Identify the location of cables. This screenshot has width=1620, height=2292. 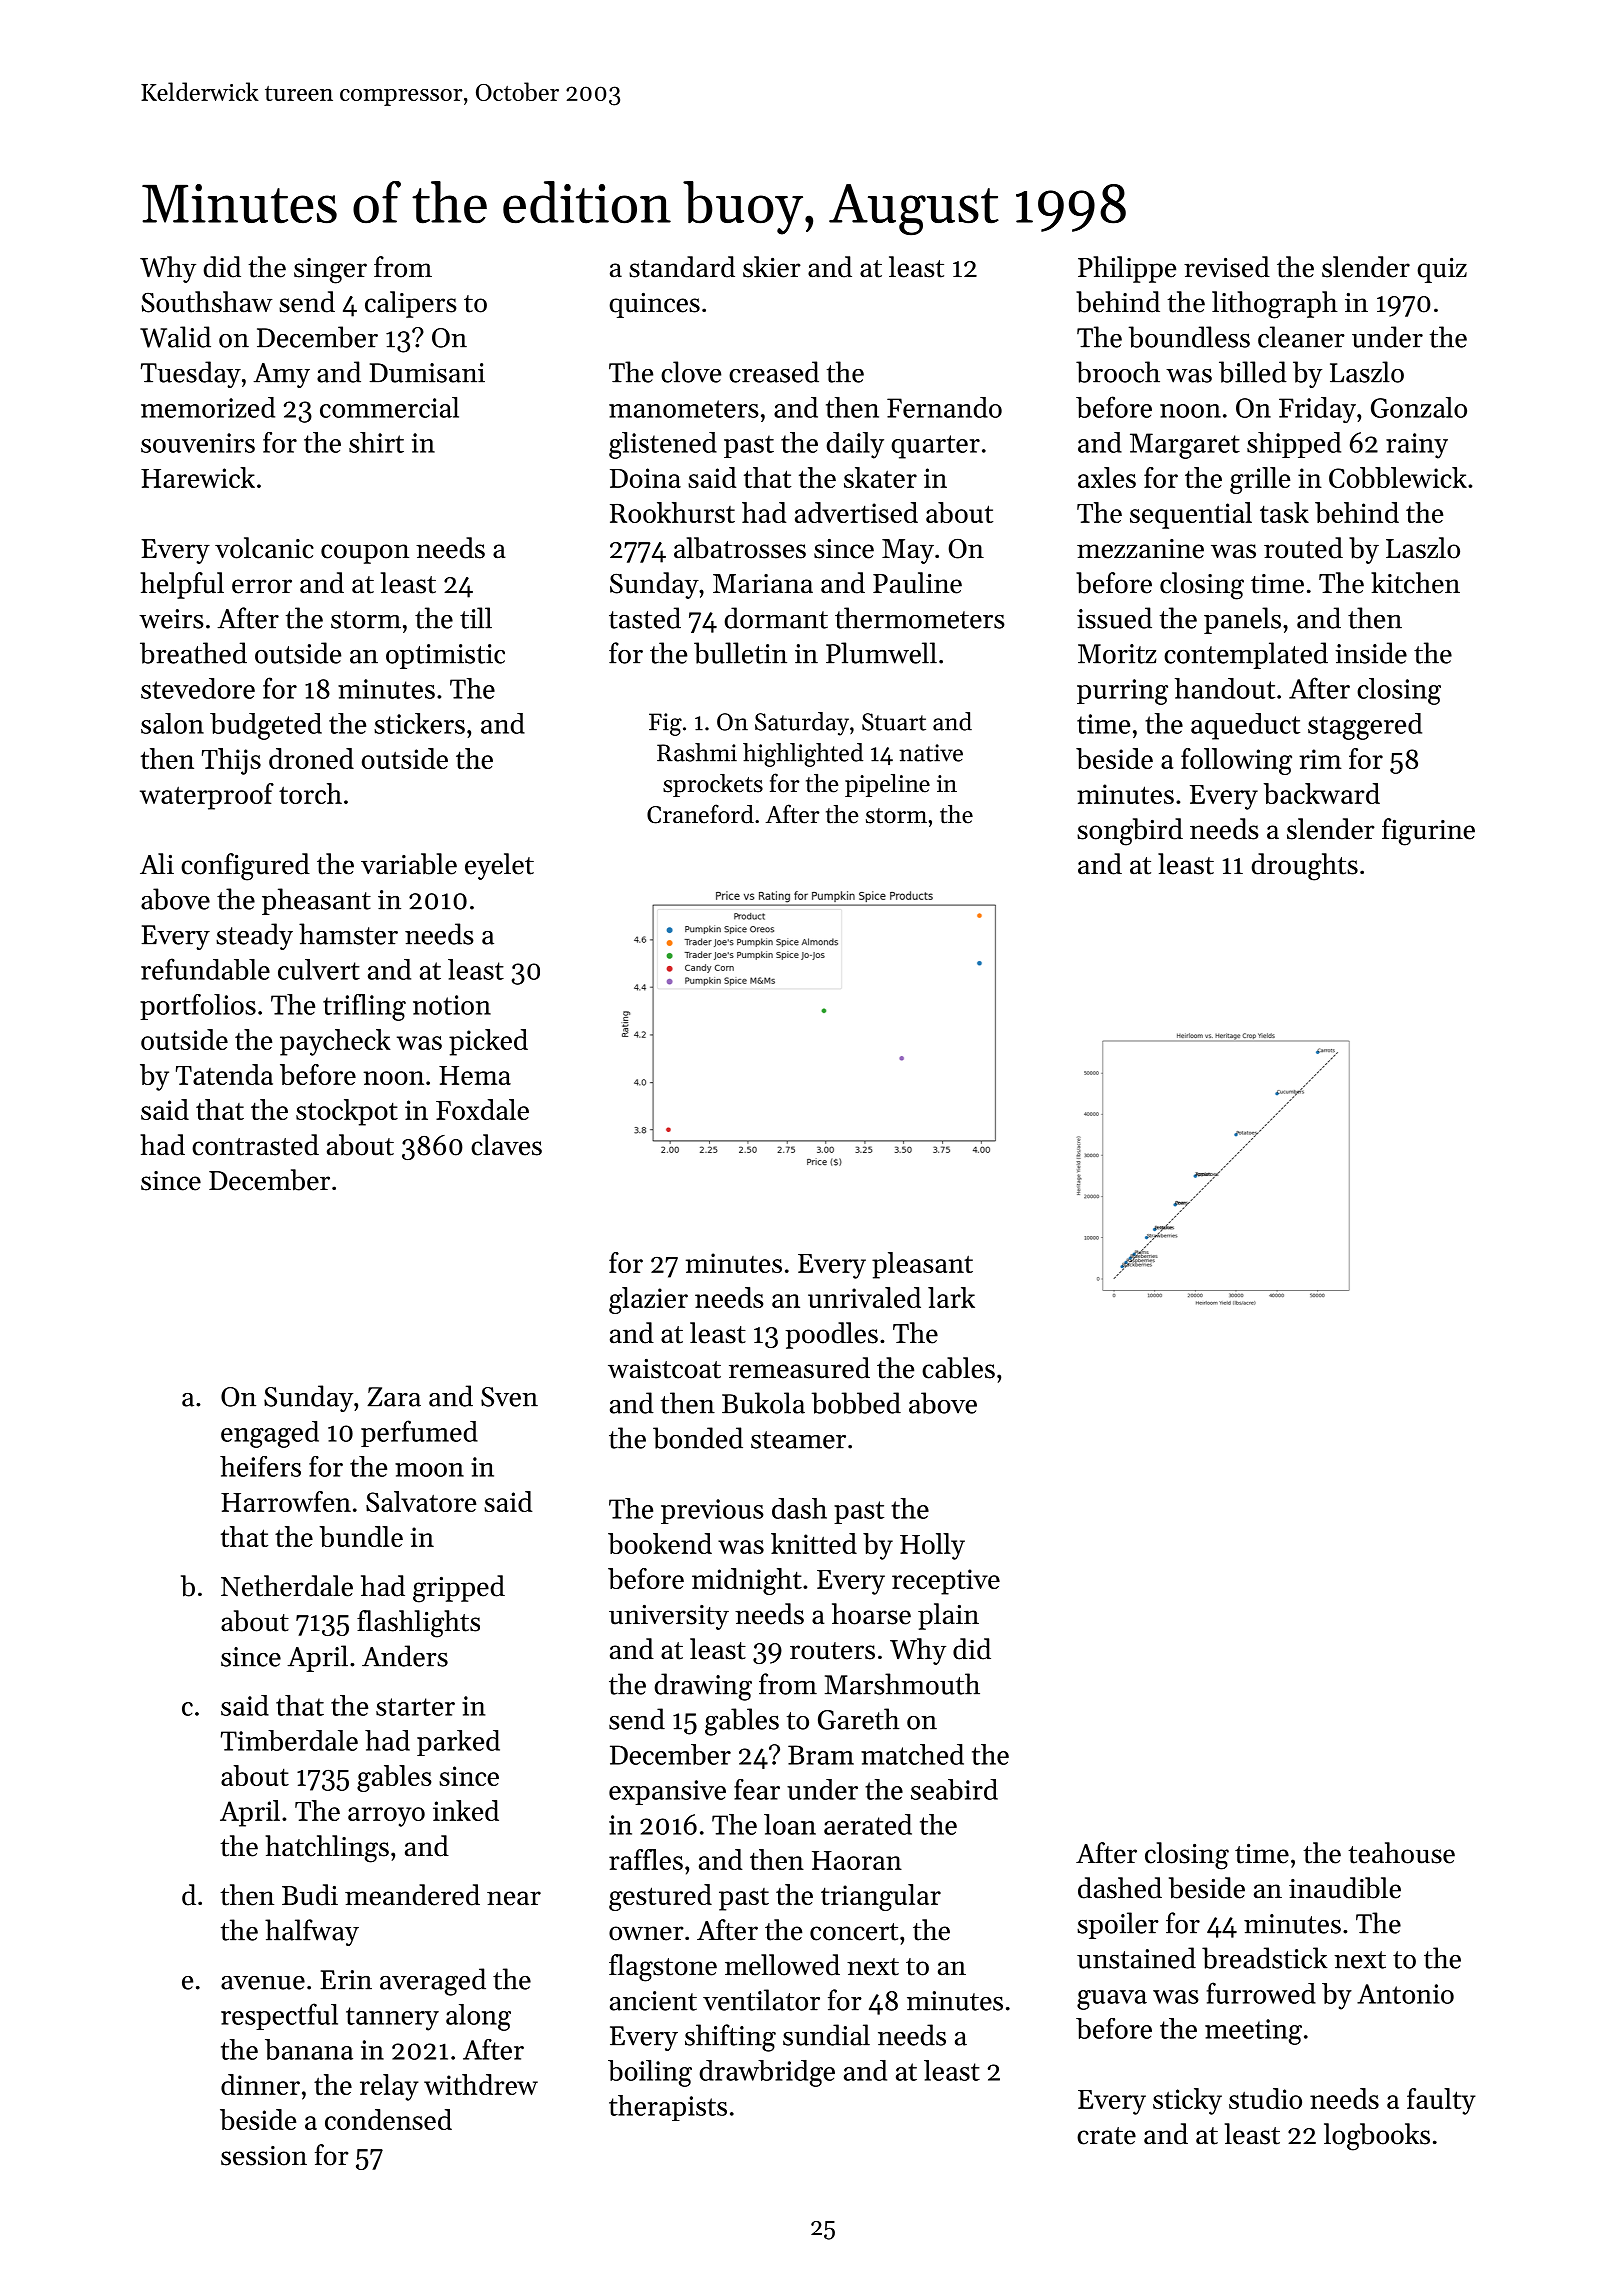
(958, 1368).
